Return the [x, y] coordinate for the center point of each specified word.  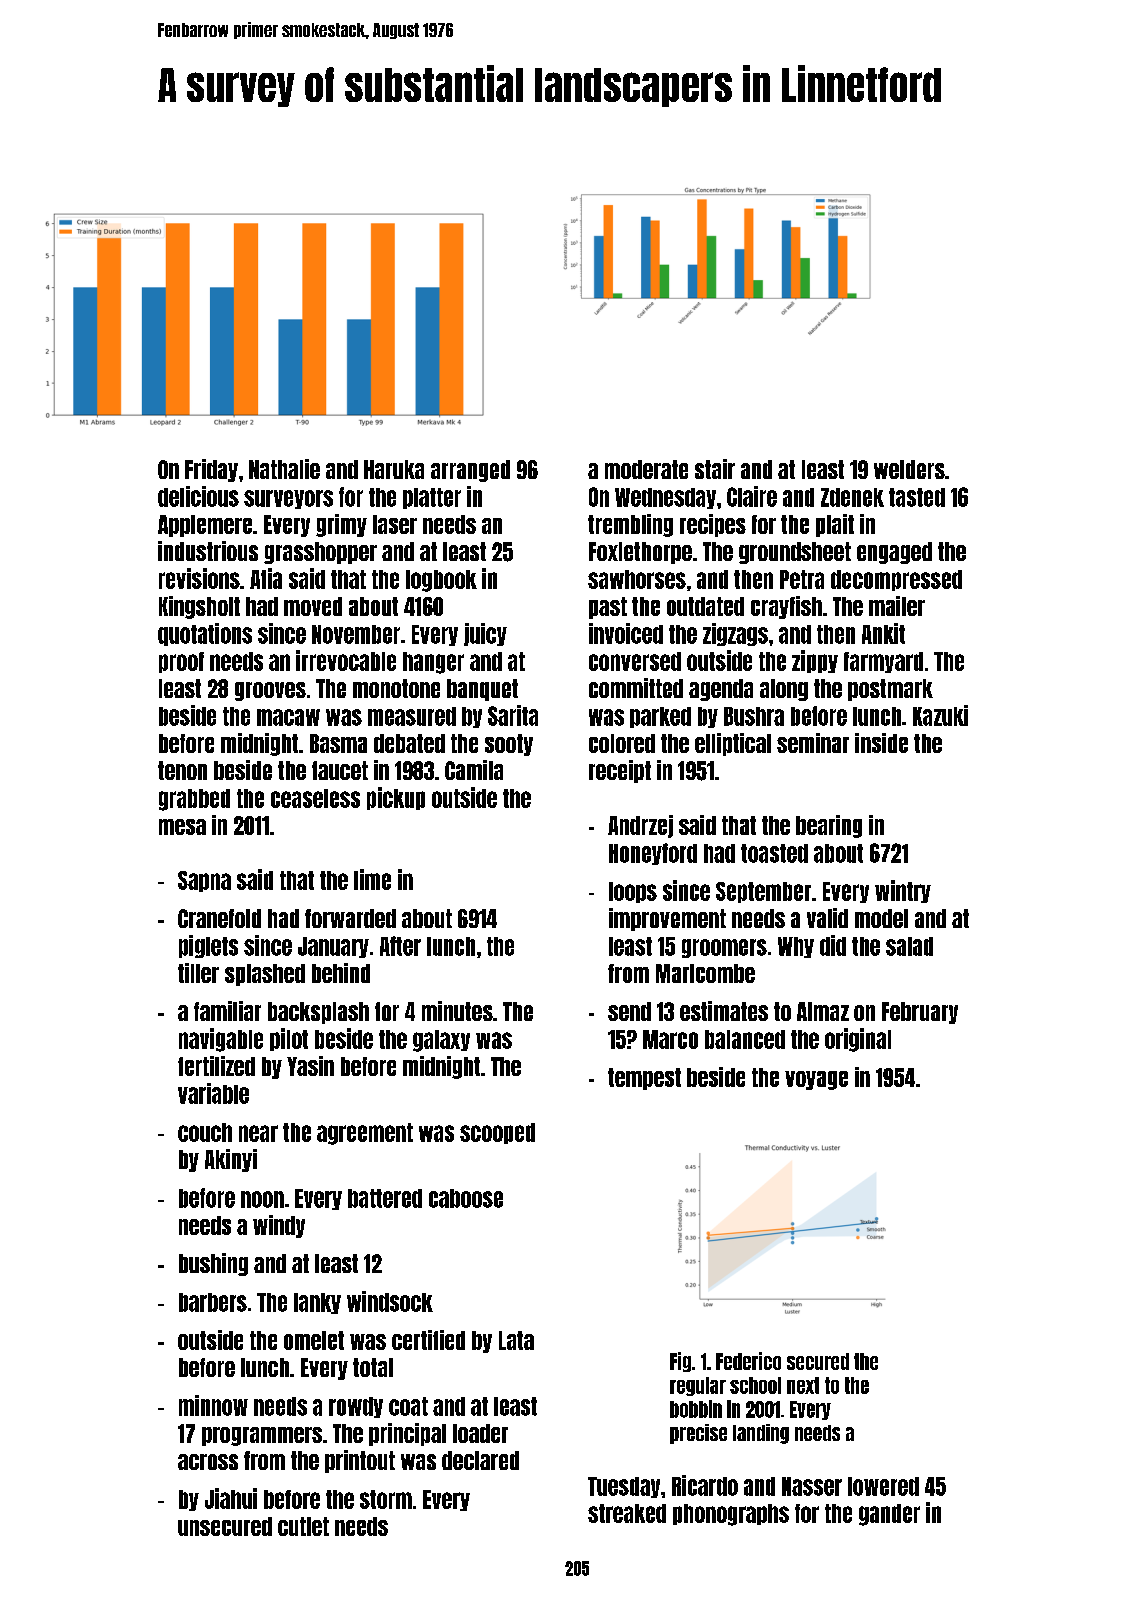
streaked [627, 1513]
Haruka [394, 469]
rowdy [356, 1407]
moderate [646, 469]
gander [889, 1515]
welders [909, 469]
